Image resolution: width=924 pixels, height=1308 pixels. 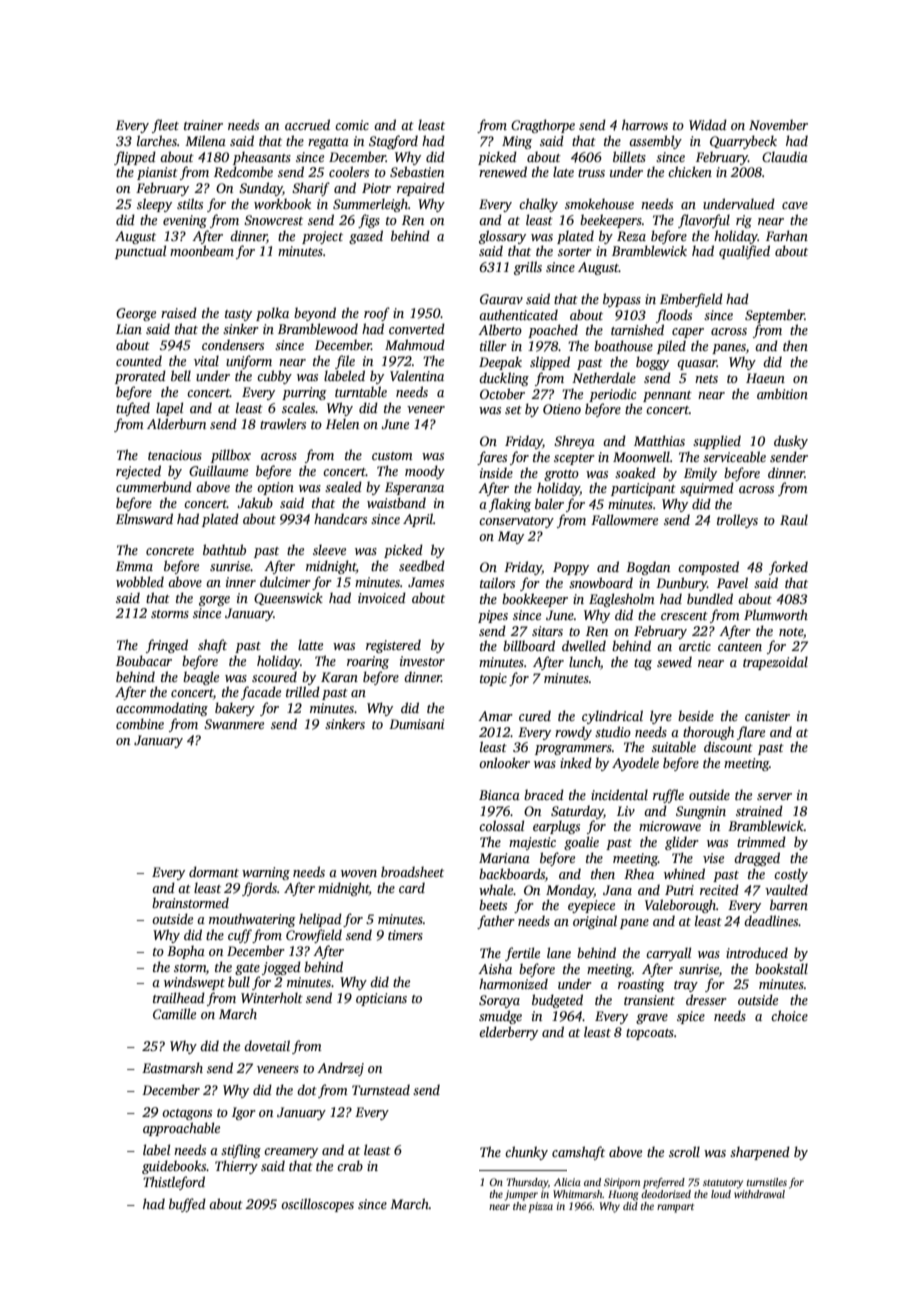 What do you see at coordinates (186, 952) in the page?
I see `Bopha` at bounding box center [186, 952].
